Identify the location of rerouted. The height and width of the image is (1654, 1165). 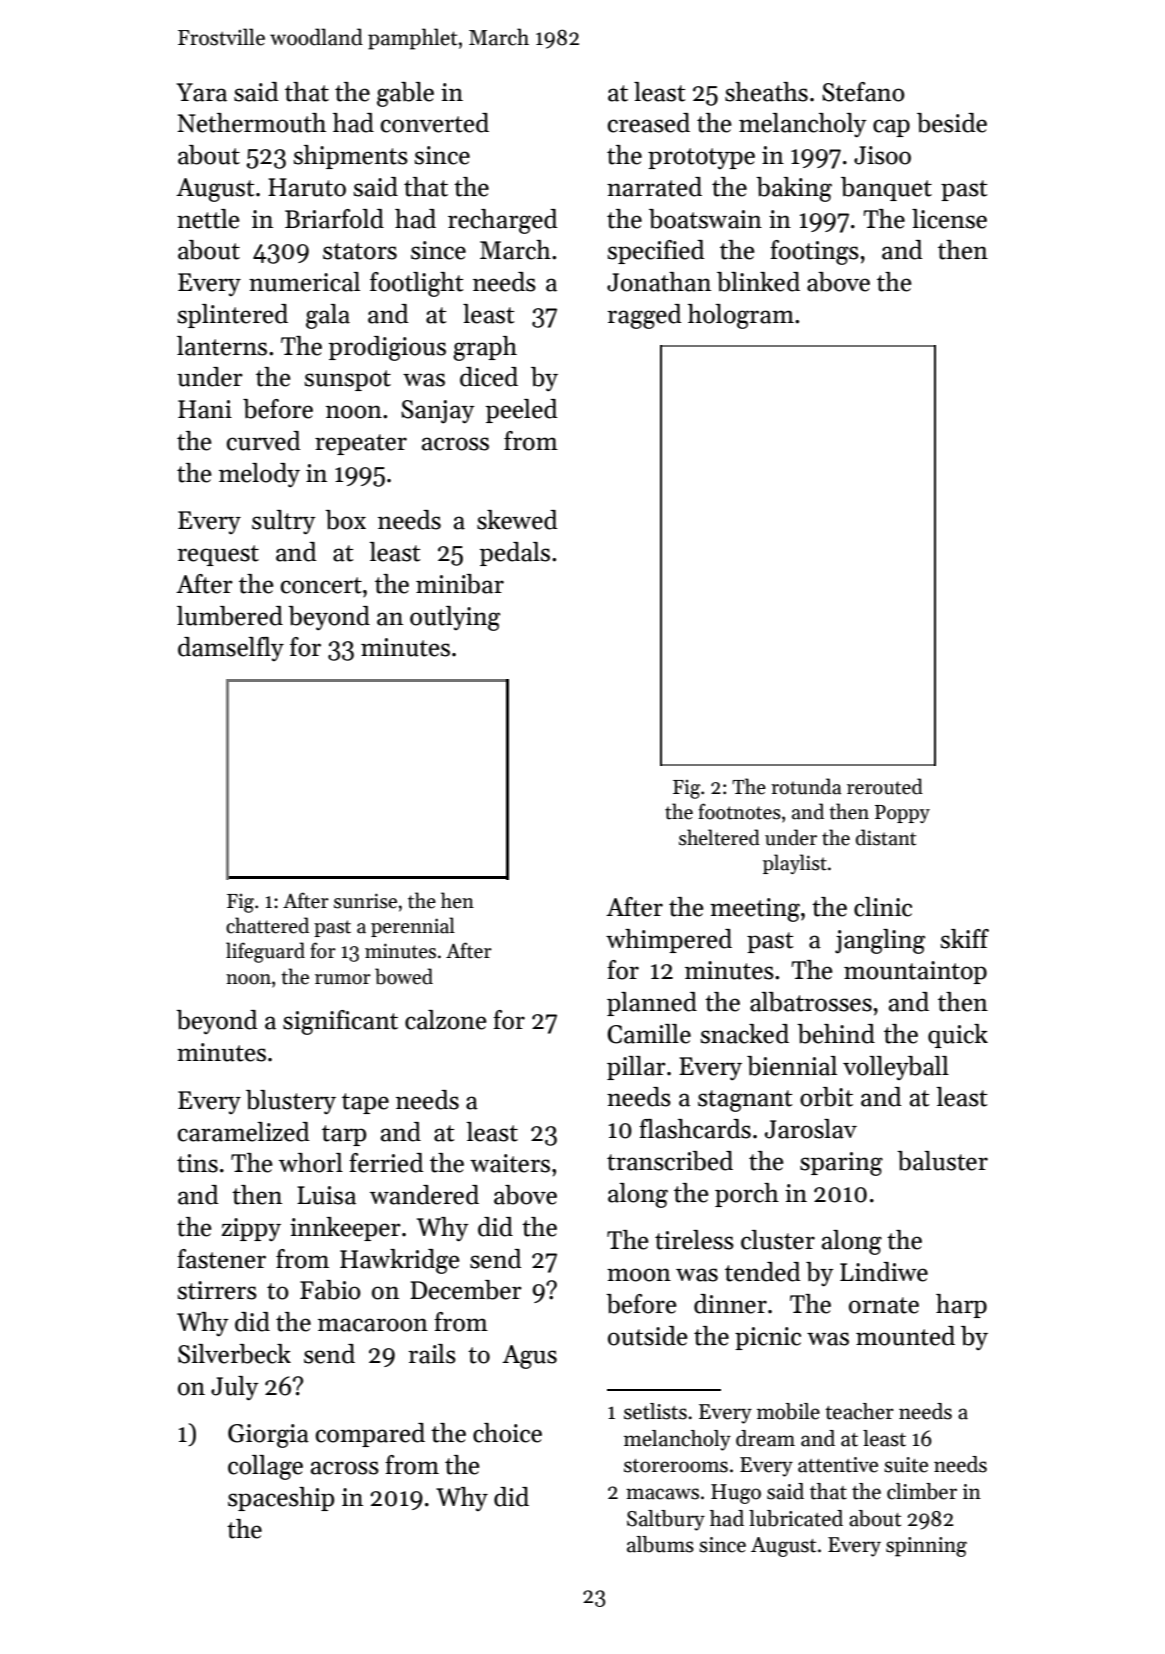
(885, 786).
